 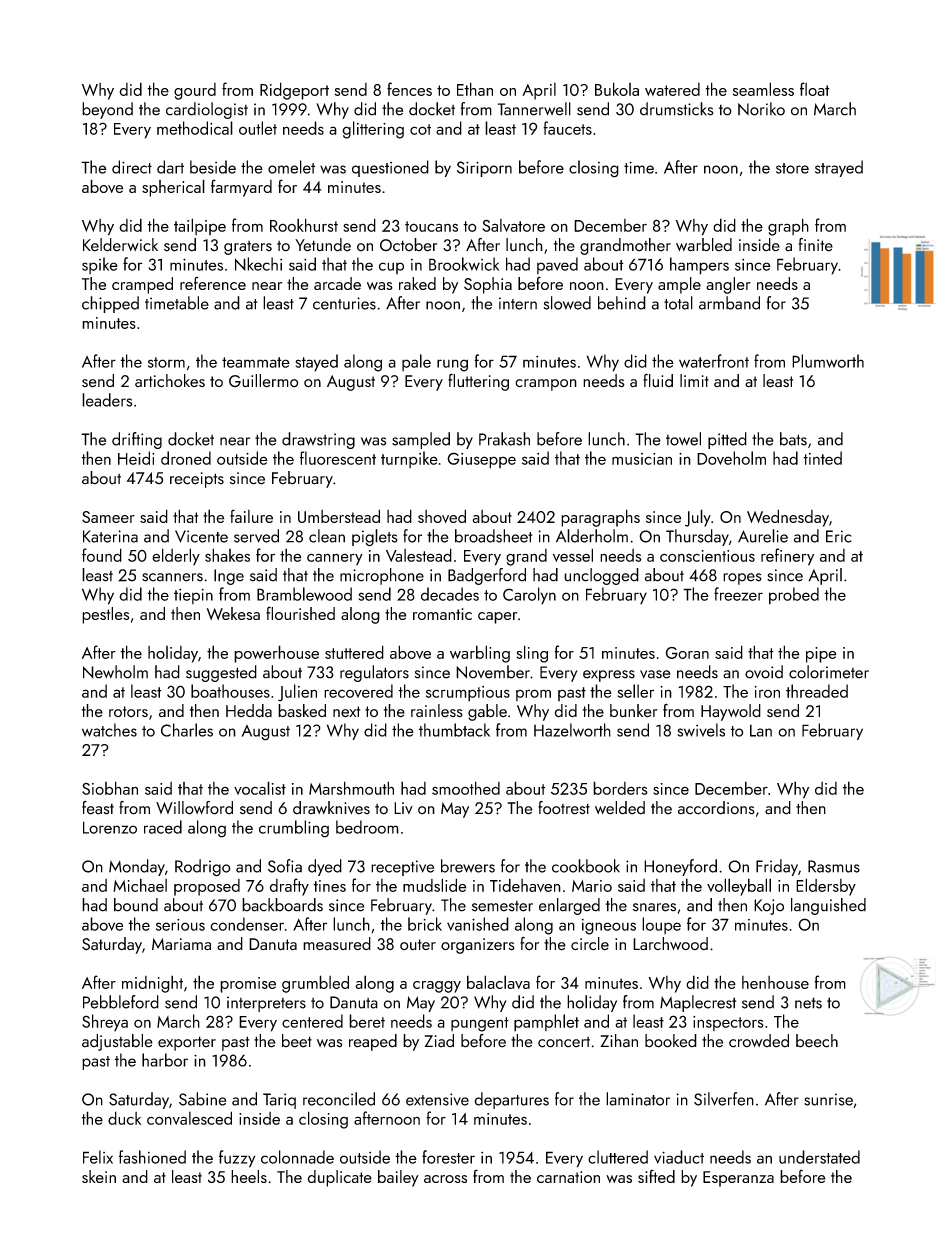 I want to click on fashioned, so click(x=152, y=1157).
